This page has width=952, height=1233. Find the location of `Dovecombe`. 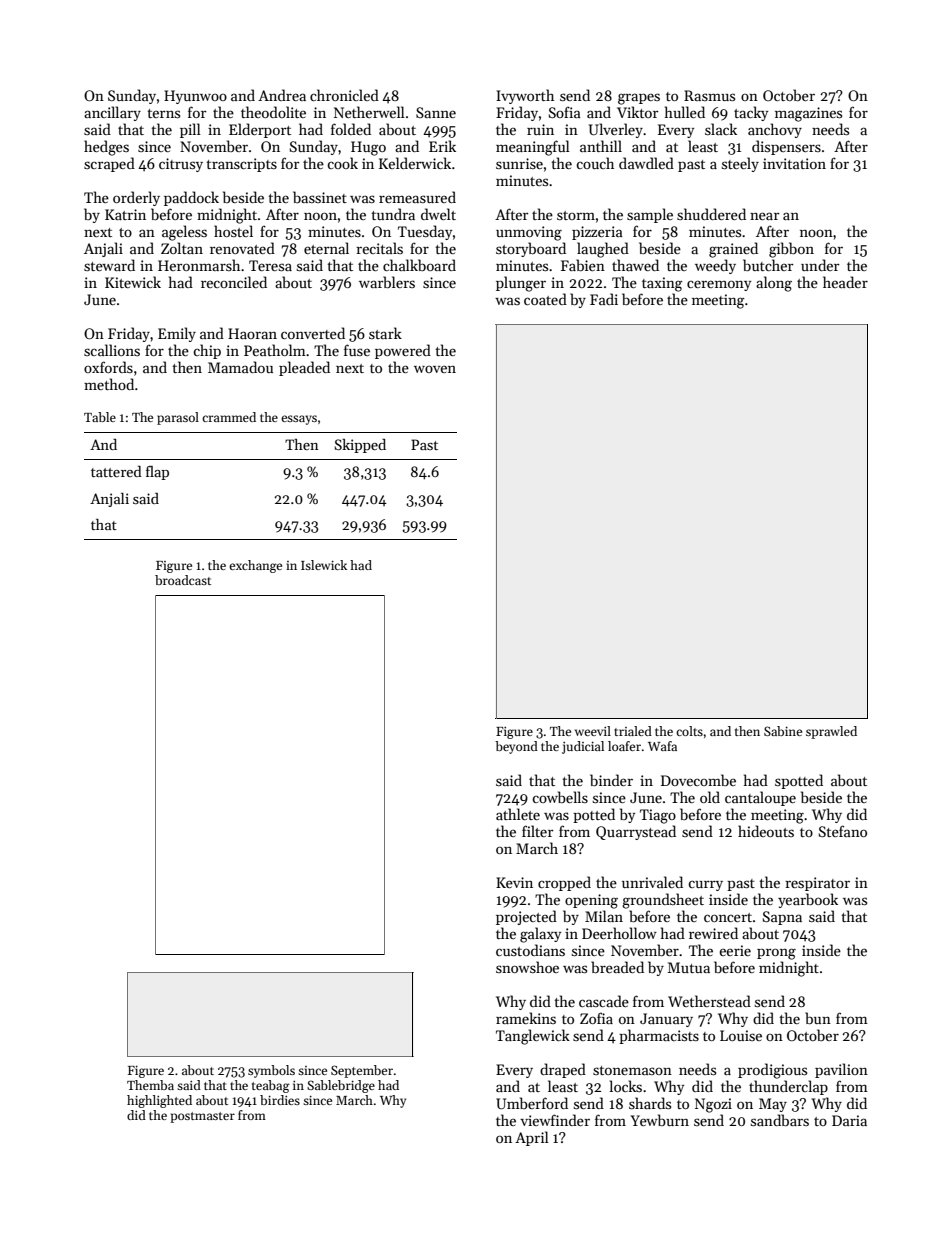

Dovecombe is located at coordinates (698, 780).
